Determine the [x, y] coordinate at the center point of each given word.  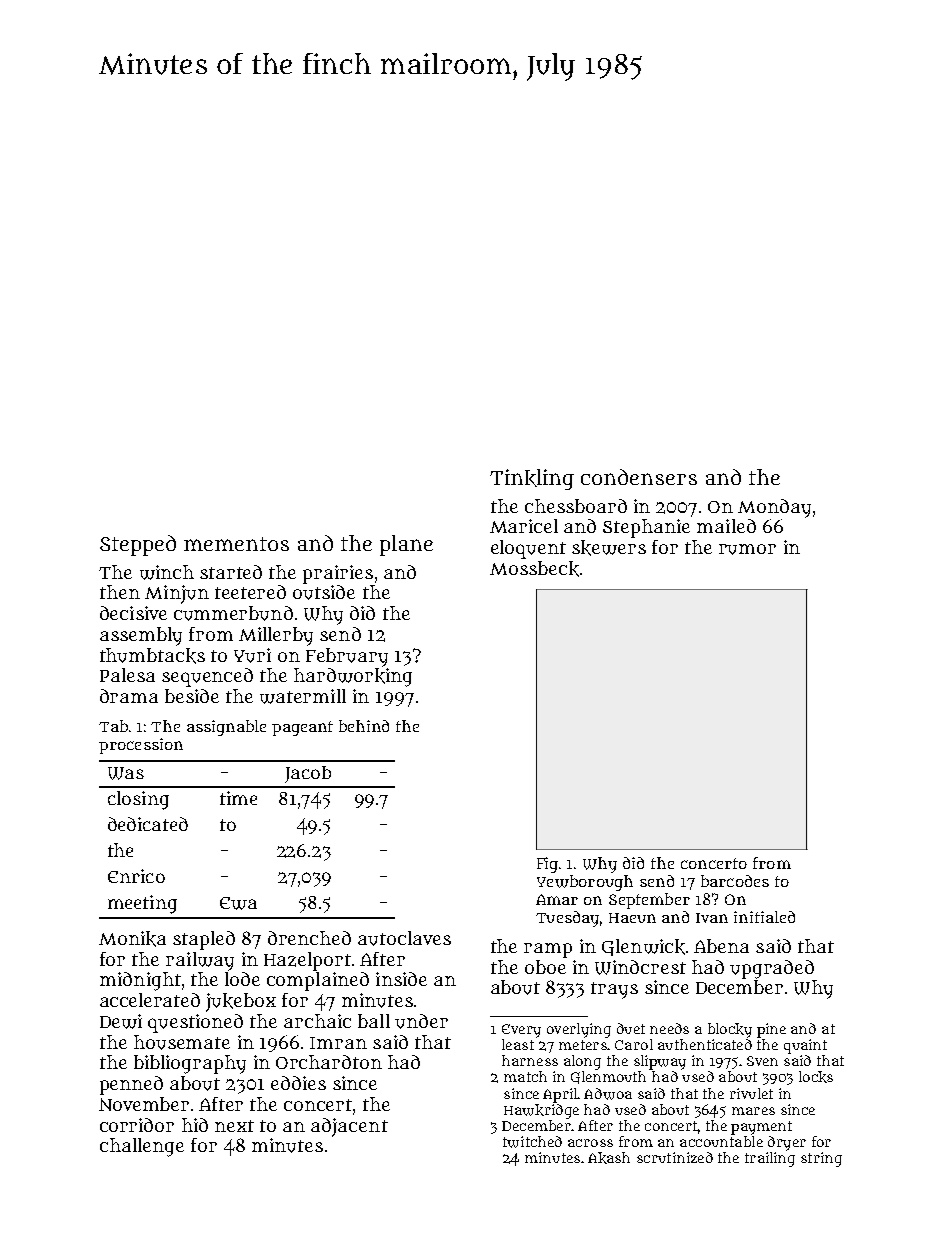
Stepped [138, 545]
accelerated [150, 1000]
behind [364, 726]
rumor [747, 549]
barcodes [735, 881]
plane [406, 545]
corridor [137, 1125]
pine [771, 1030]
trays [614, 990]
